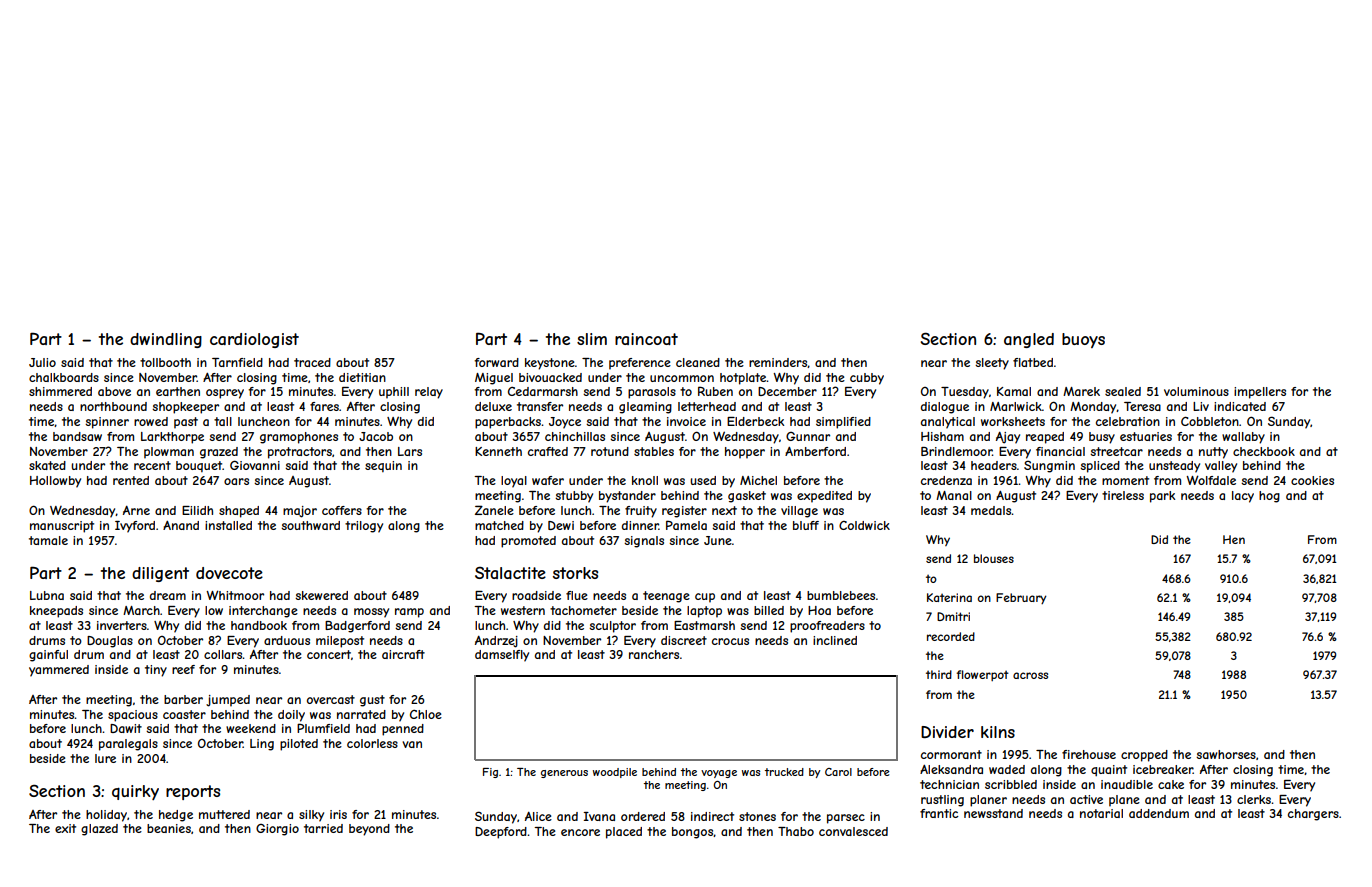 The height and width of the image is (887, 1372). Describe the element at coordinates (654, 451) in the image. I see `stables` at that location.
